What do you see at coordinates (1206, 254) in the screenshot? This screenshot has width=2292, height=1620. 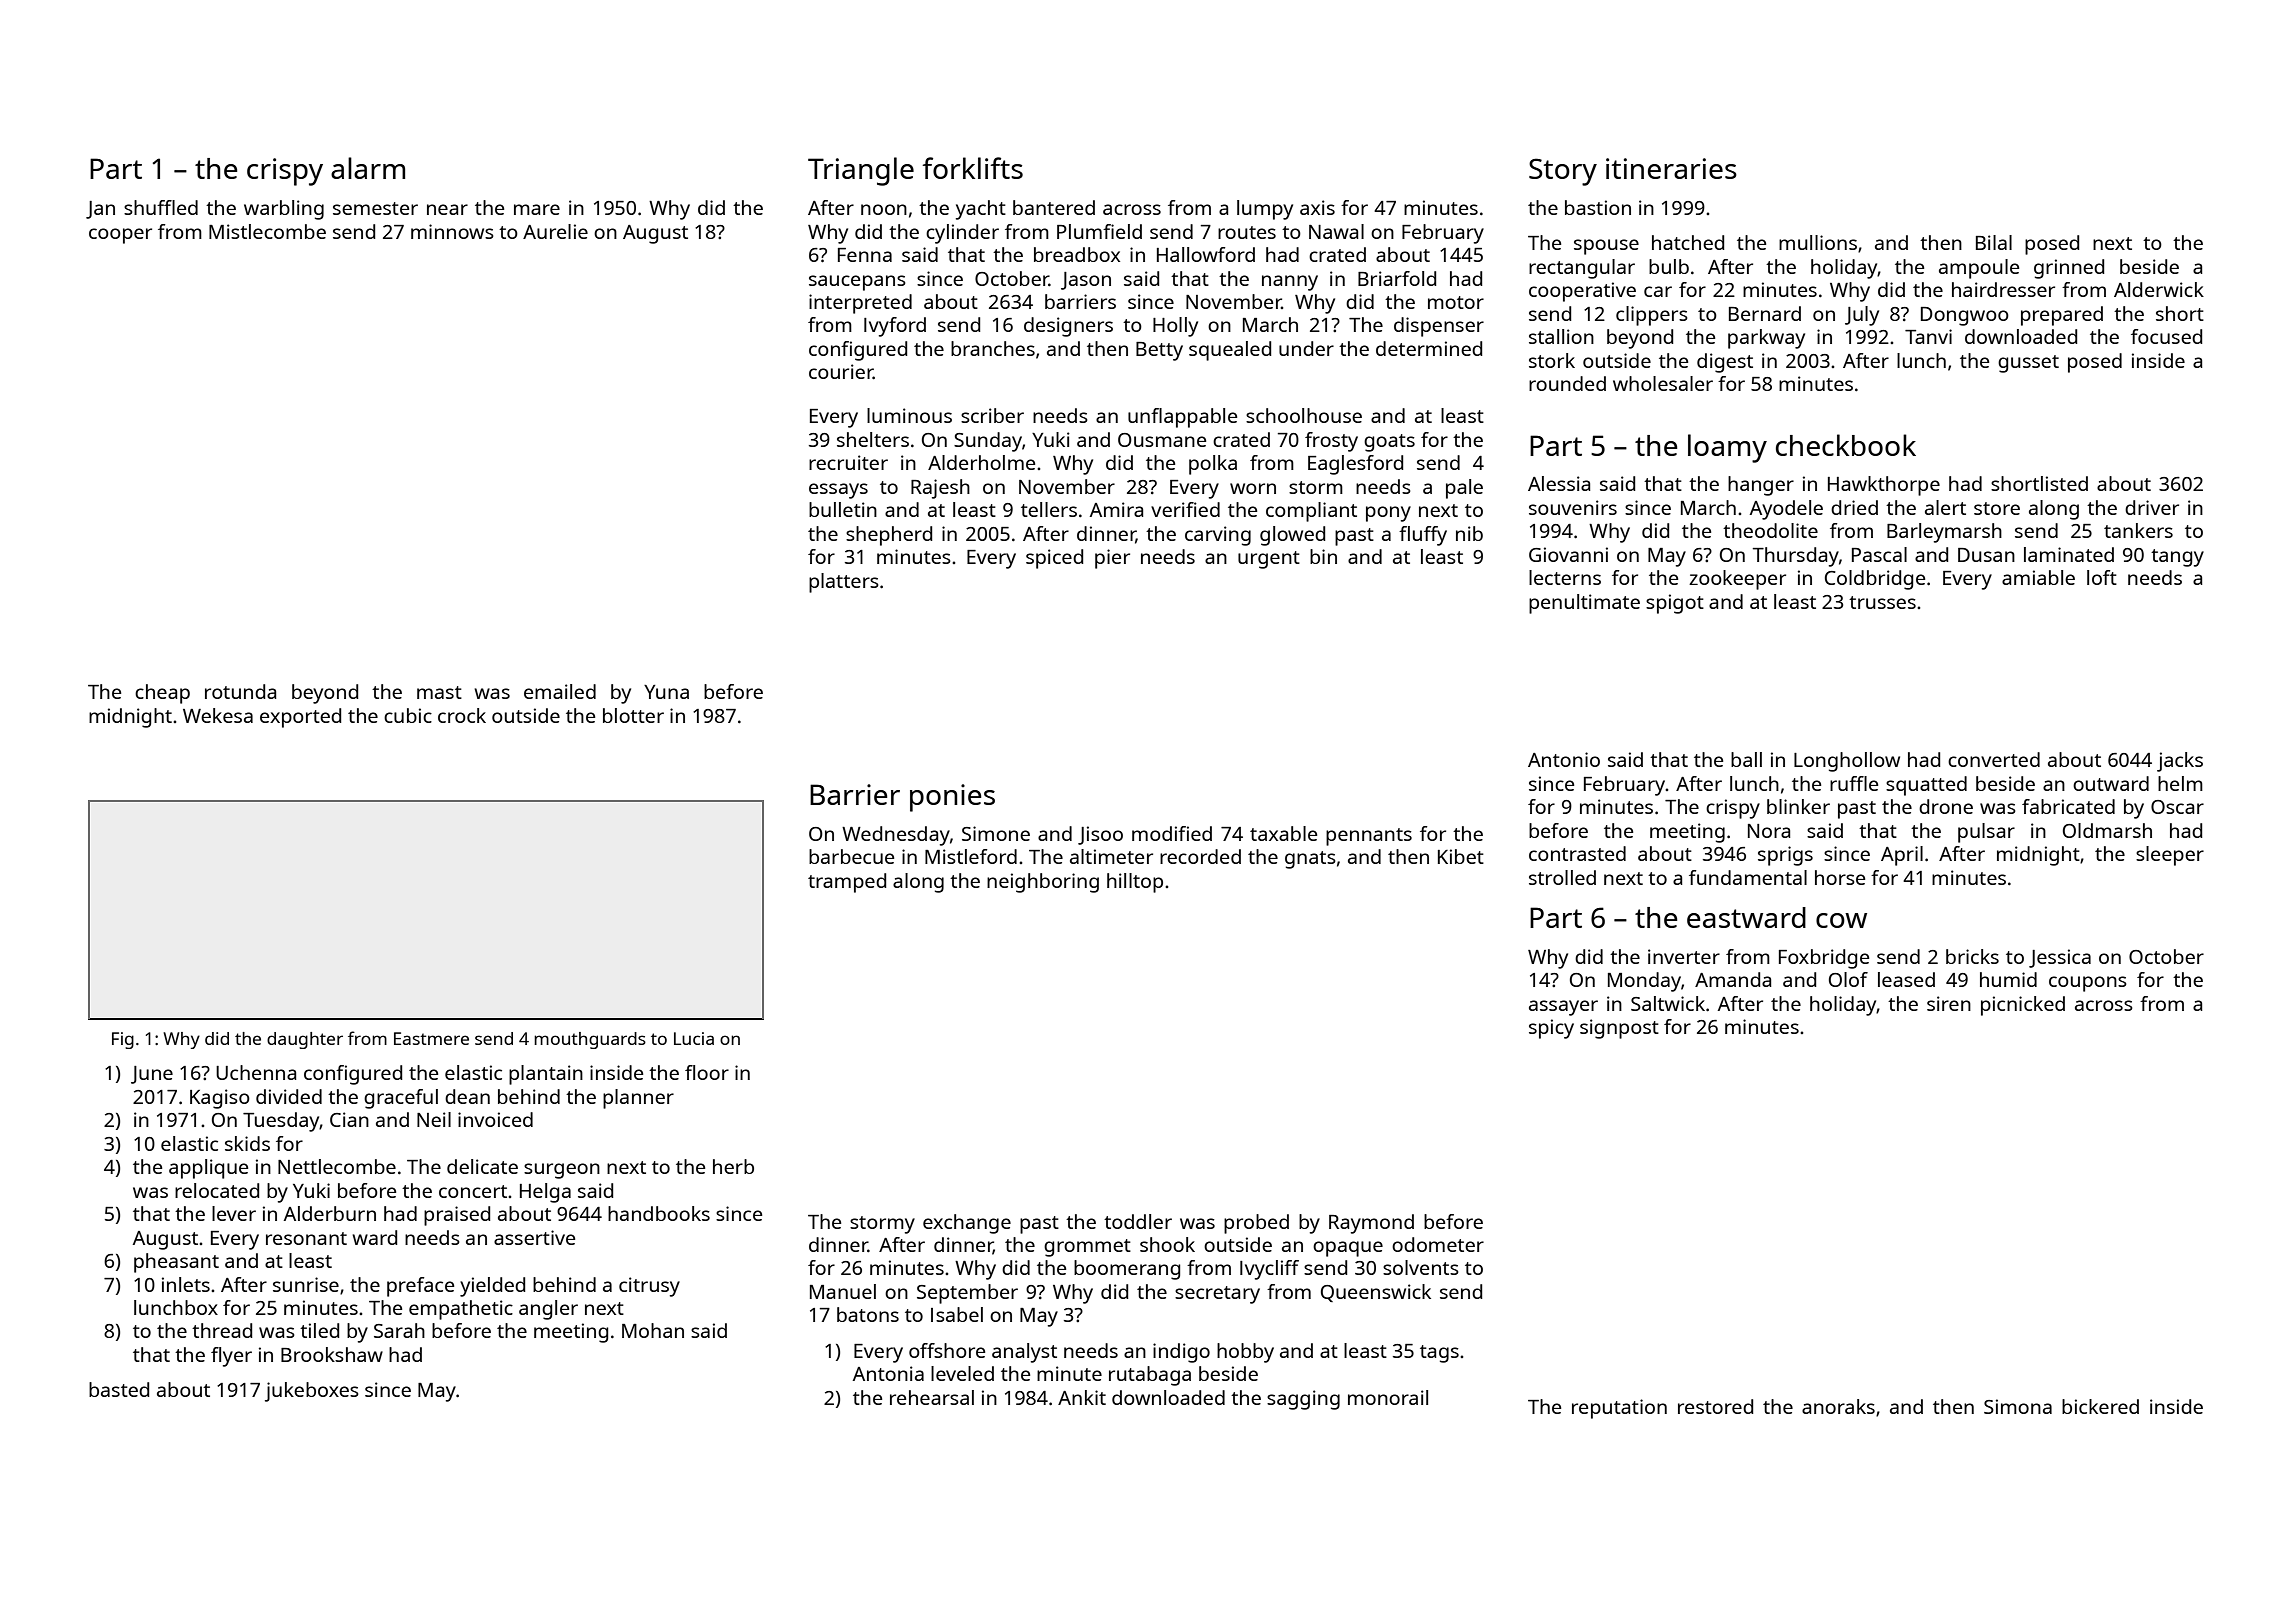 I see `Hallowford` at bounding box center [1206, 254].
